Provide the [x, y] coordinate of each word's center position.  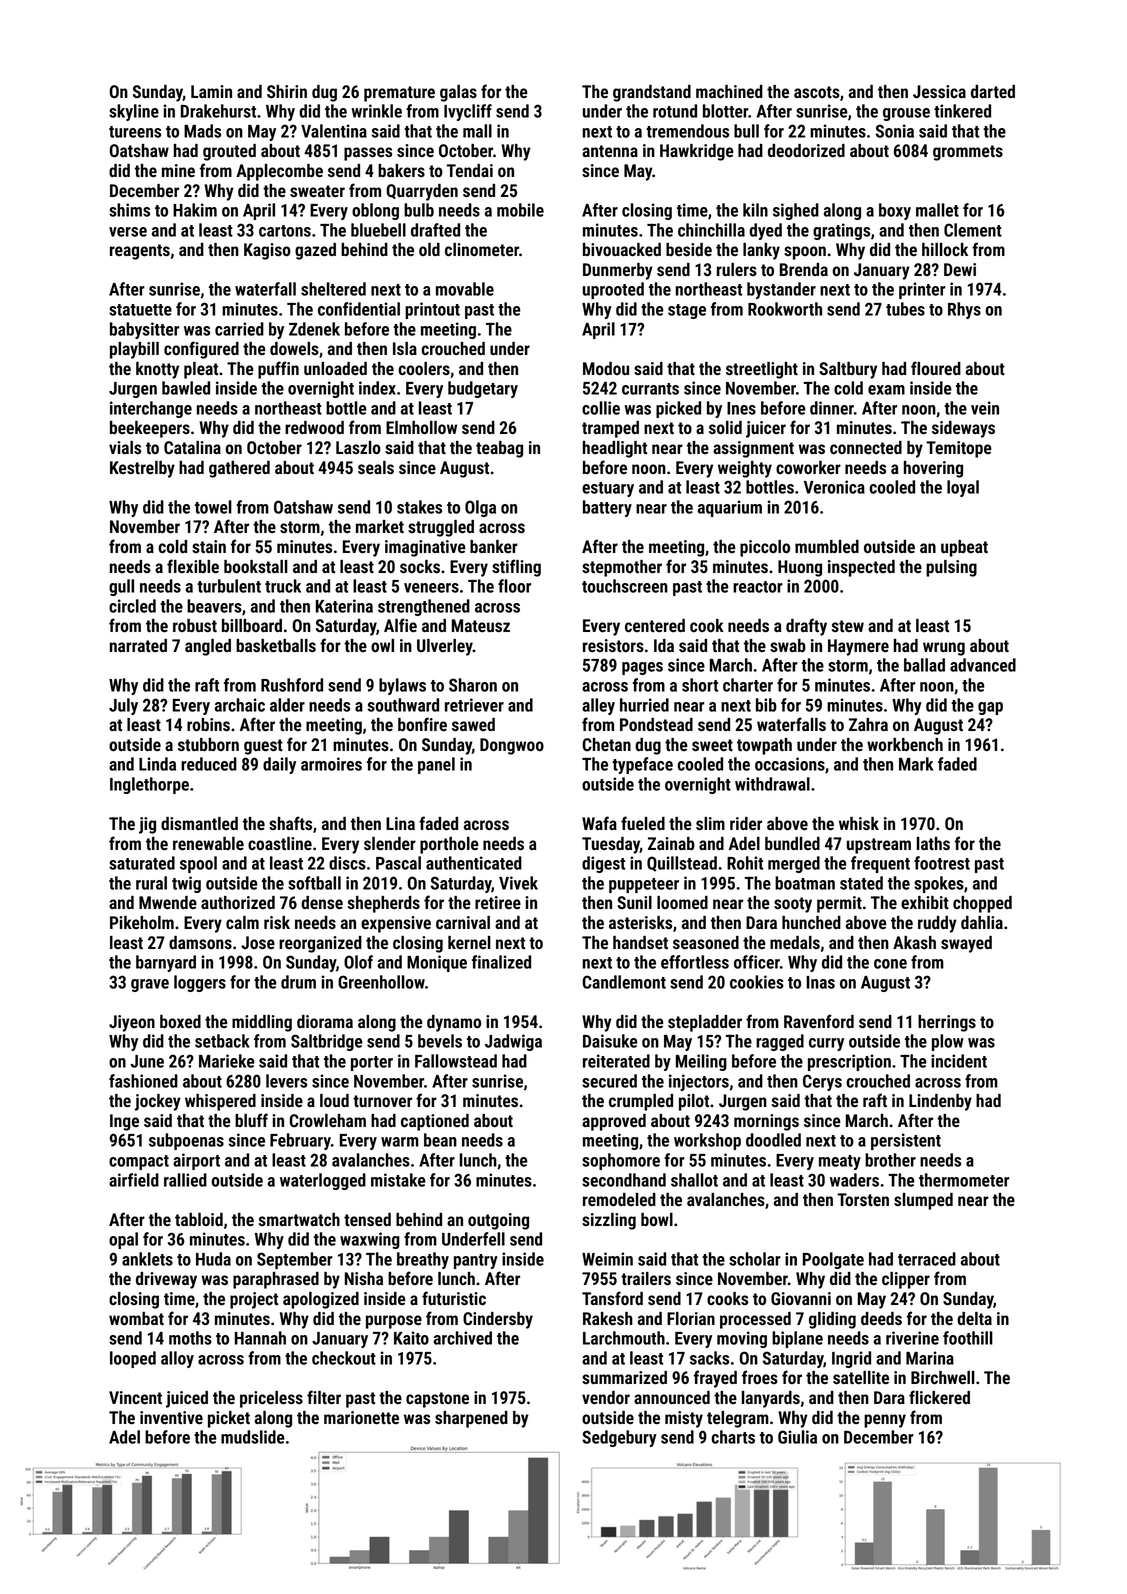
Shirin [287, 91]
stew [847, 626]
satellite [861, 1377]
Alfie [400, 625]
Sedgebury [619, 1438]
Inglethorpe [149, 785]
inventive [171, 1417]
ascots [817, 92]
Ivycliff [468, 112]
